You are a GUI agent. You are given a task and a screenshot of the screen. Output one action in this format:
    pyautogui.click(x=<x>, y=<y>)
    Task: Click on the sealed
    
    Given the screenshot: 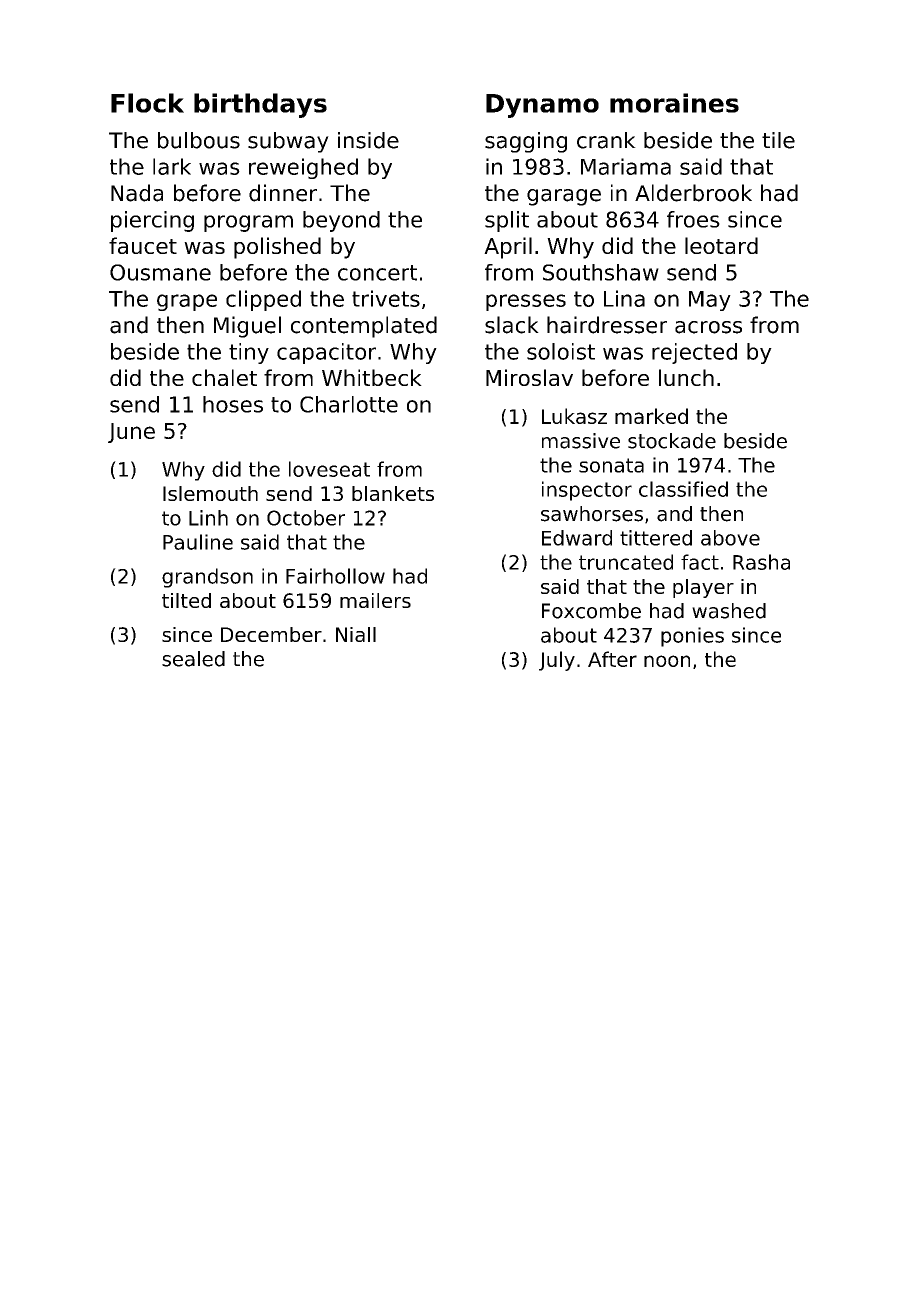 What is the action you would take?
    pyautogui.click(x=193, y=659)
